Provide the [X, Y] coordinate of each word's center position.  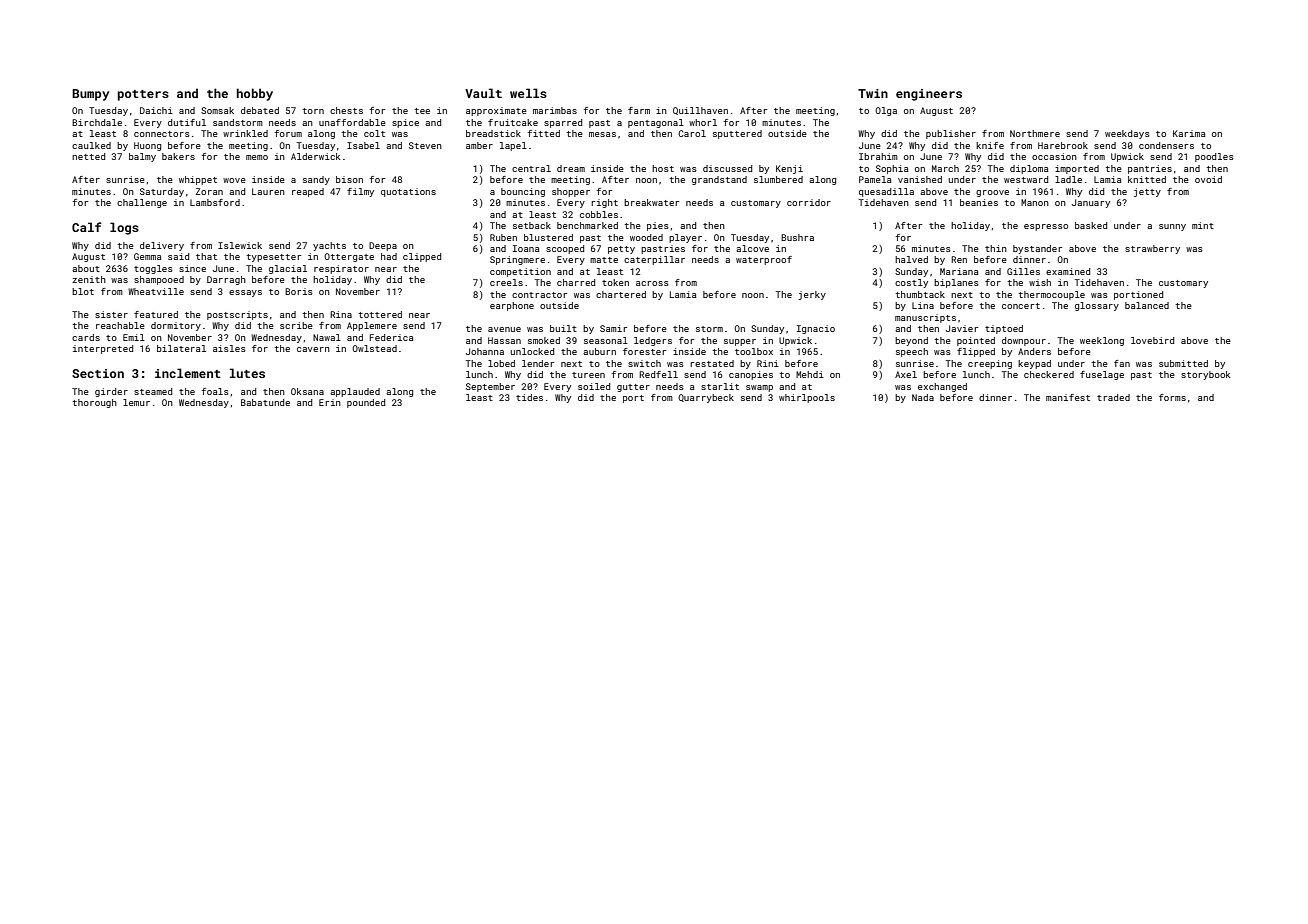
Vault [483, 93]
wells [528, 93]
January [1091, 203]
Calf [87, 227]
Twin [873, 93]
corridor [809, 202]
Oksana [307, 391]
